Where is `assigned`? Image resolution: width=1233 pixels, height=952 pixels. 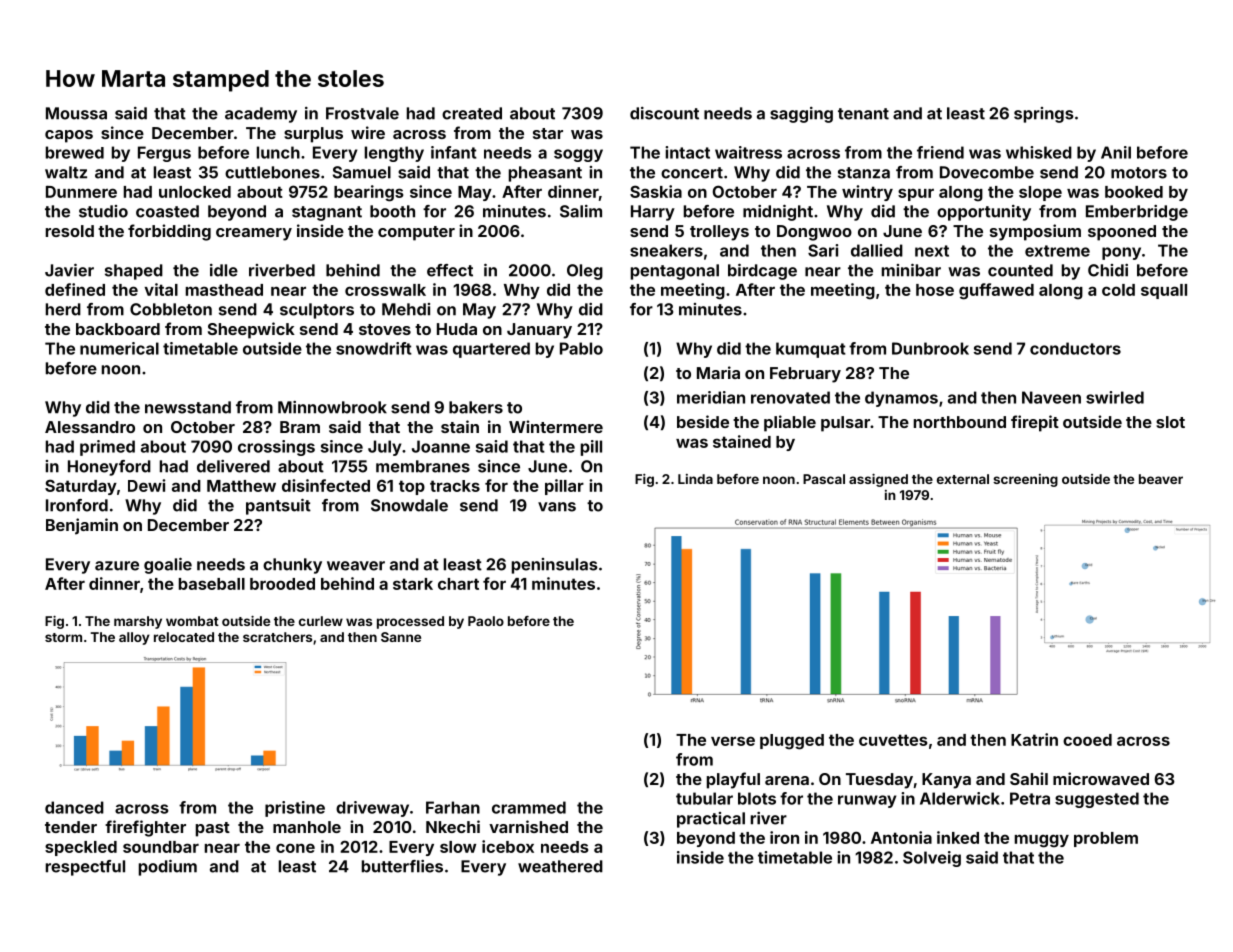
assigned is located at coordinates (878, 480).
